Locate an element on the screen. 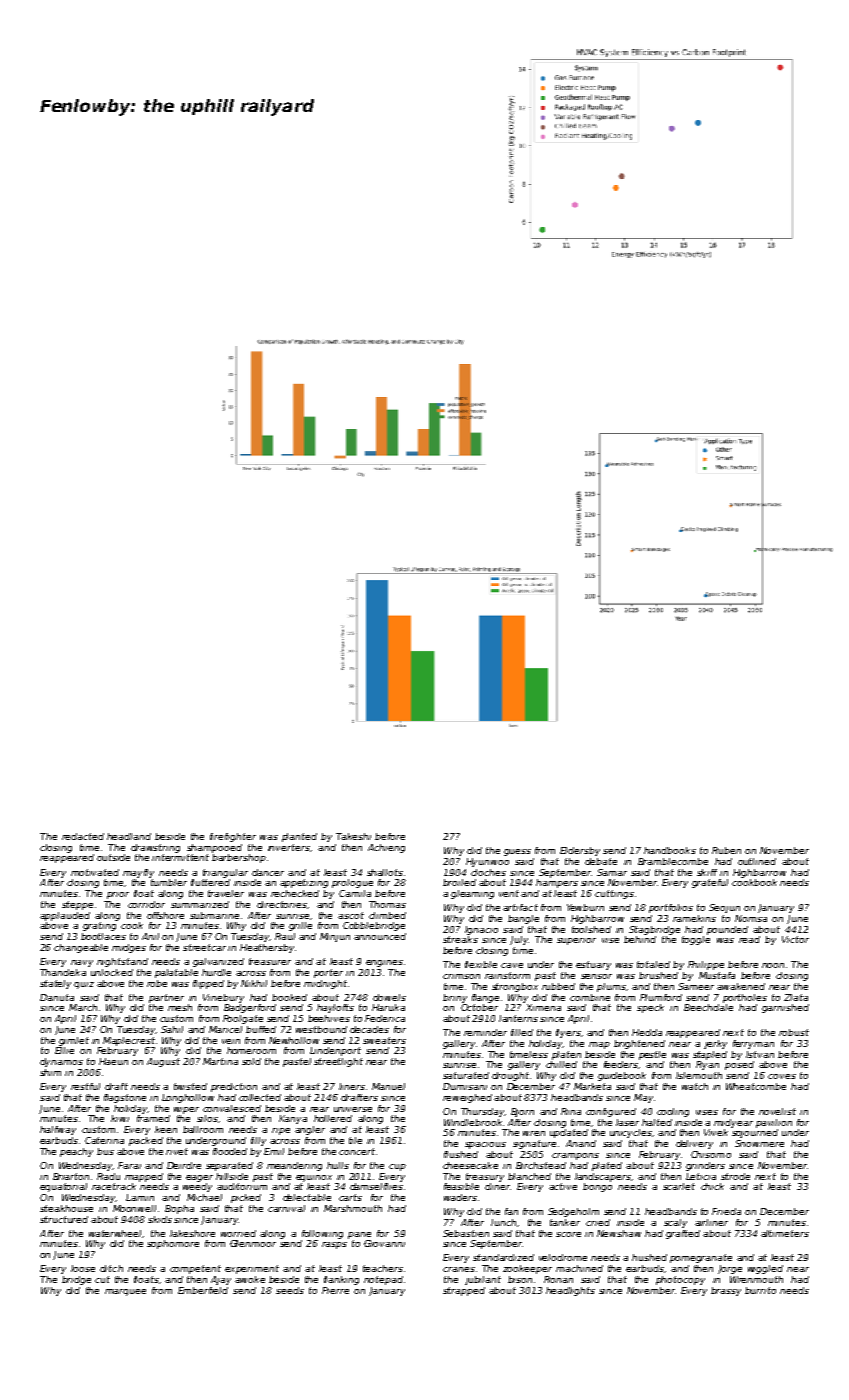 The image size is (849, 1400). Longhollow is located at coordinates (188, 1098).
